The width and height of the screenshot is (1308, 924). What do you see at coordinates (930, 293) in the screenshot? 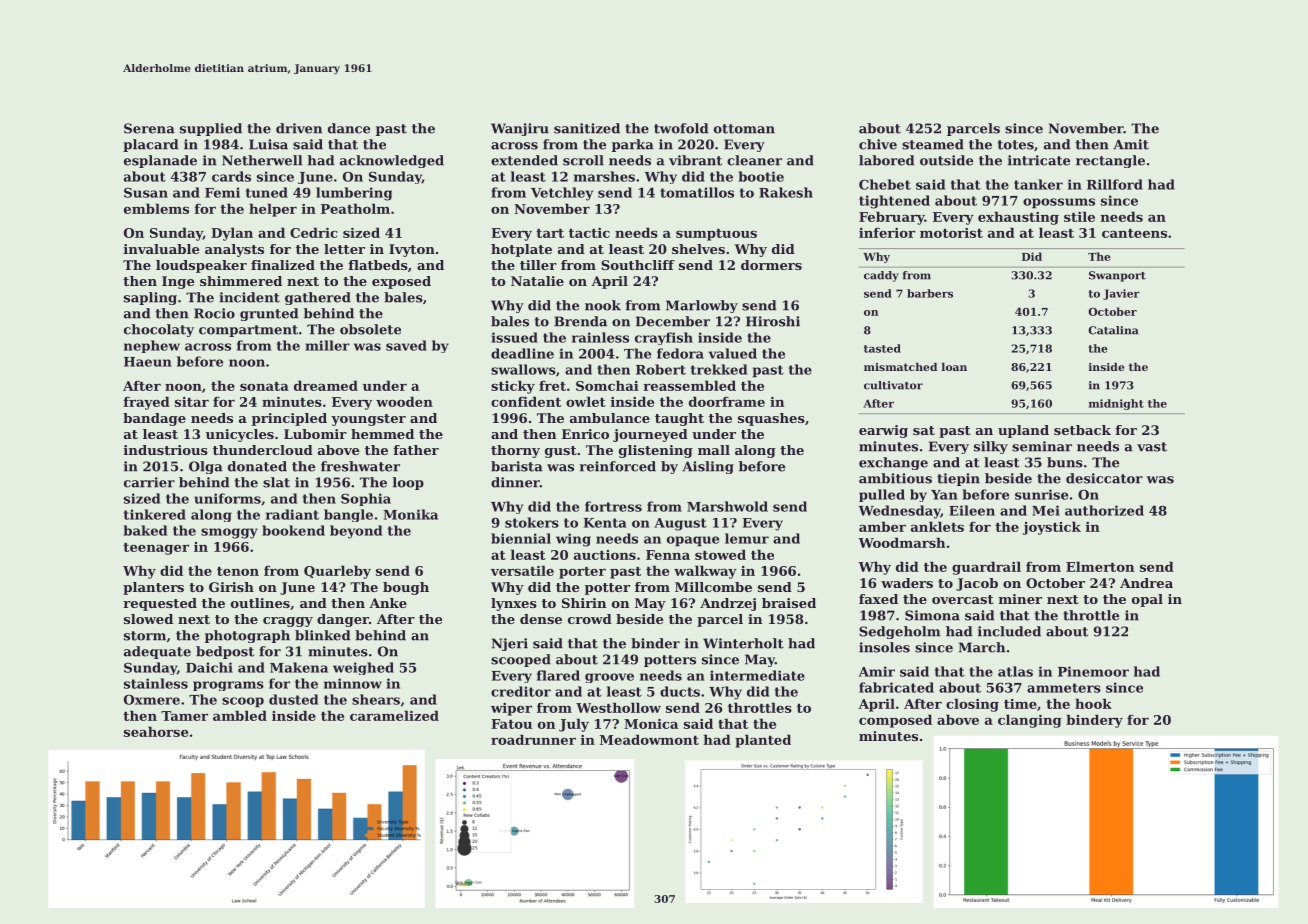
I see `barbers` at bounding box center [930, 293].
